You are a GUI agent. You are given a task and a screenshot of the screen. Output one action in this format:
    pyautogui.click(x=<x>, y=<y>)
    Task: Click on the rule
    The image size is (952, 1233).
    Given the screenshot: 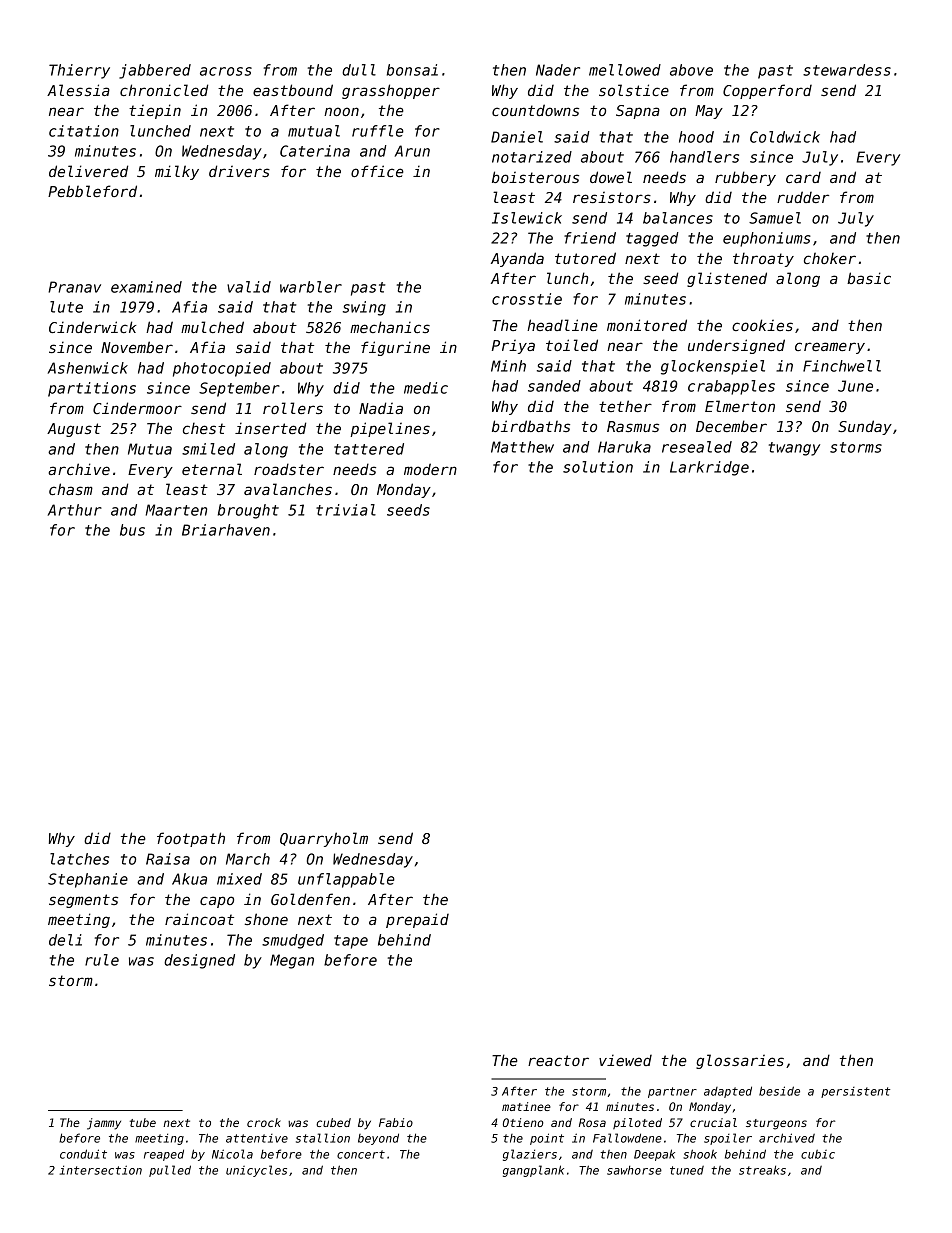 What is the action you would take?
    pyautogui.click(x=102, y=960)
